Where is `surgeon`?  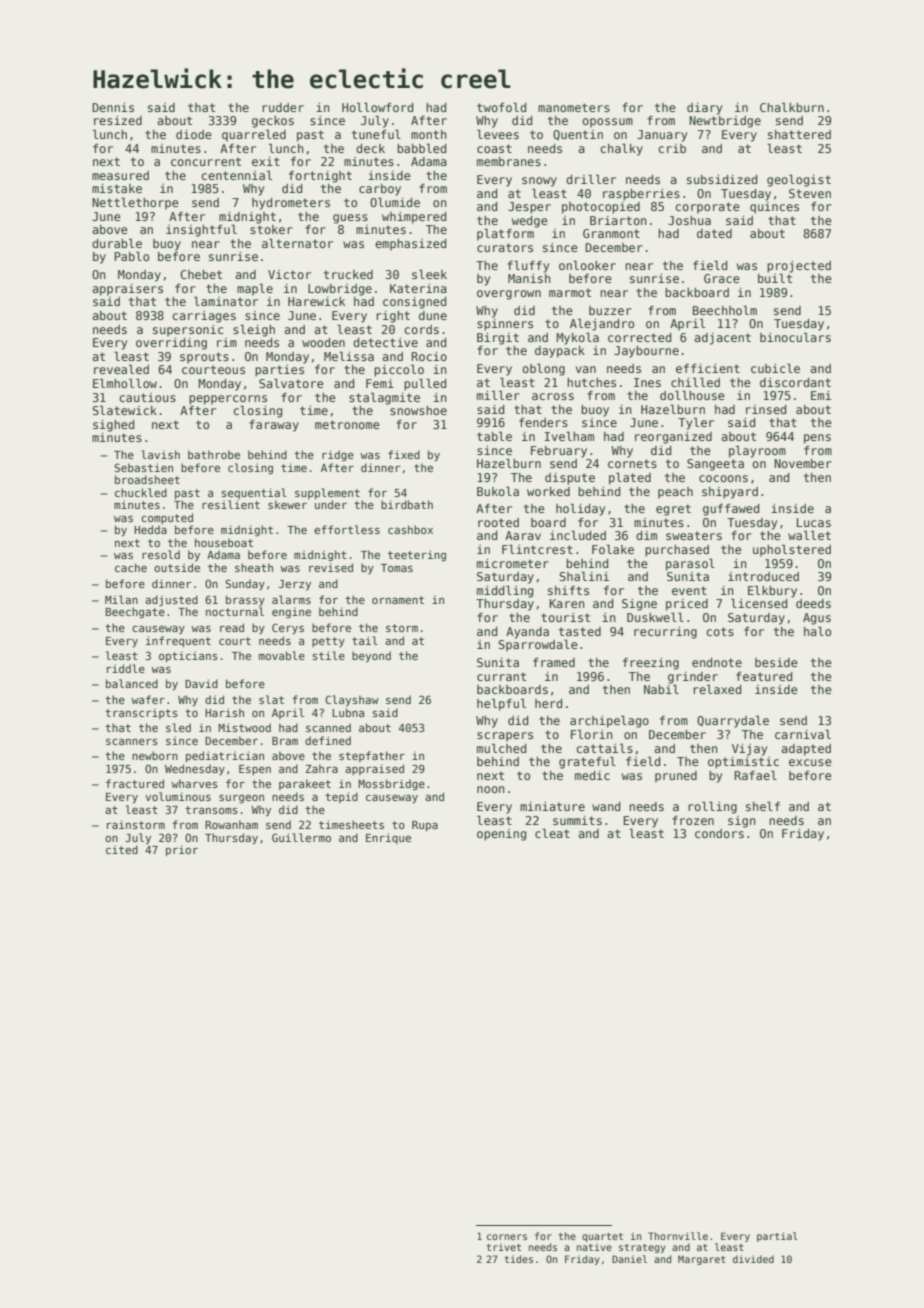 surgeon is located at coordinates (241, 799).
